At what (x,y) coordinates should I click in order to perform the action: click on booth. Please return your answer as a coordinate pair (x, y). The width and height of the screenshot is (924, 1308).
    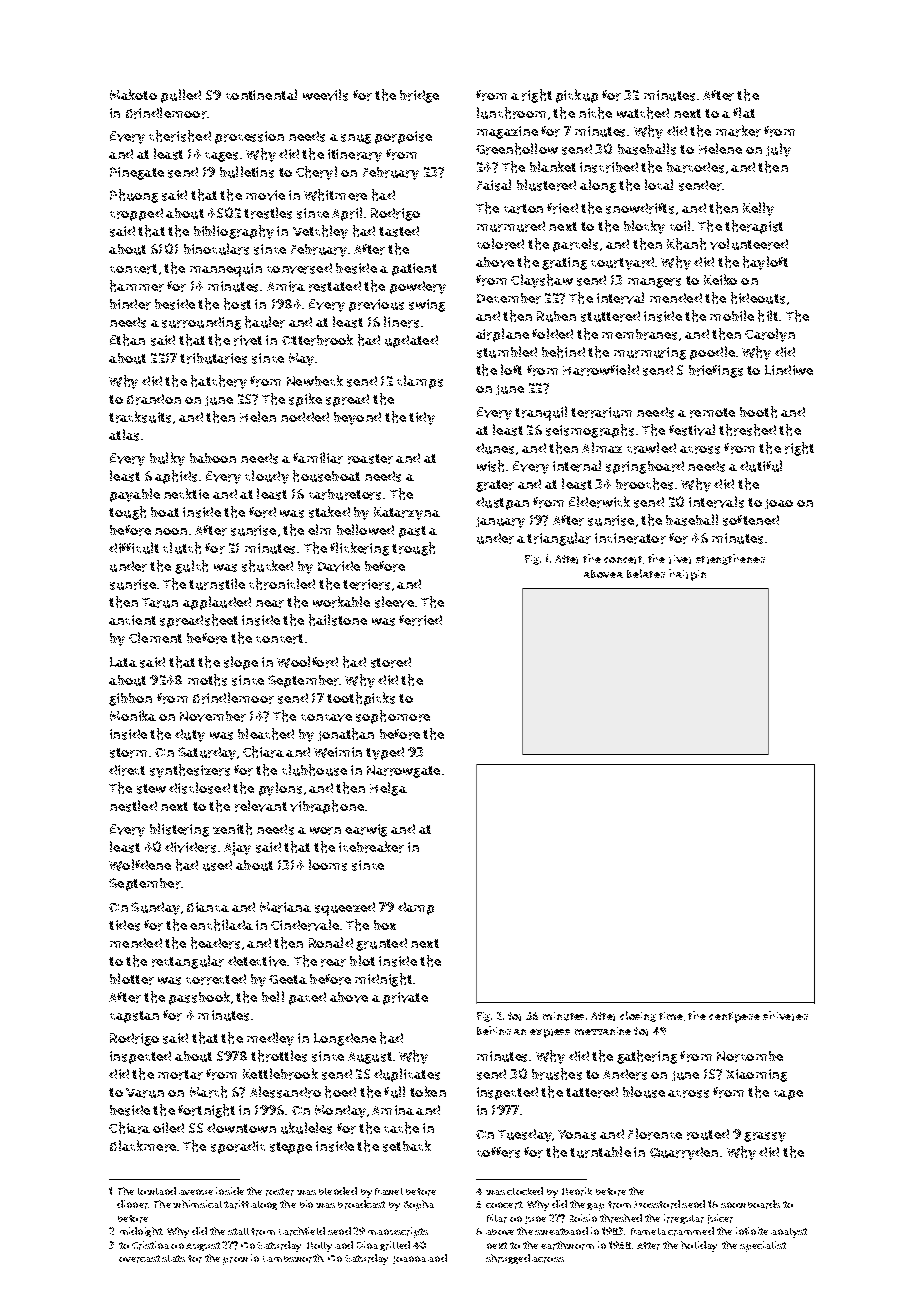
    Looking at the image, I should click on (758, 412).
